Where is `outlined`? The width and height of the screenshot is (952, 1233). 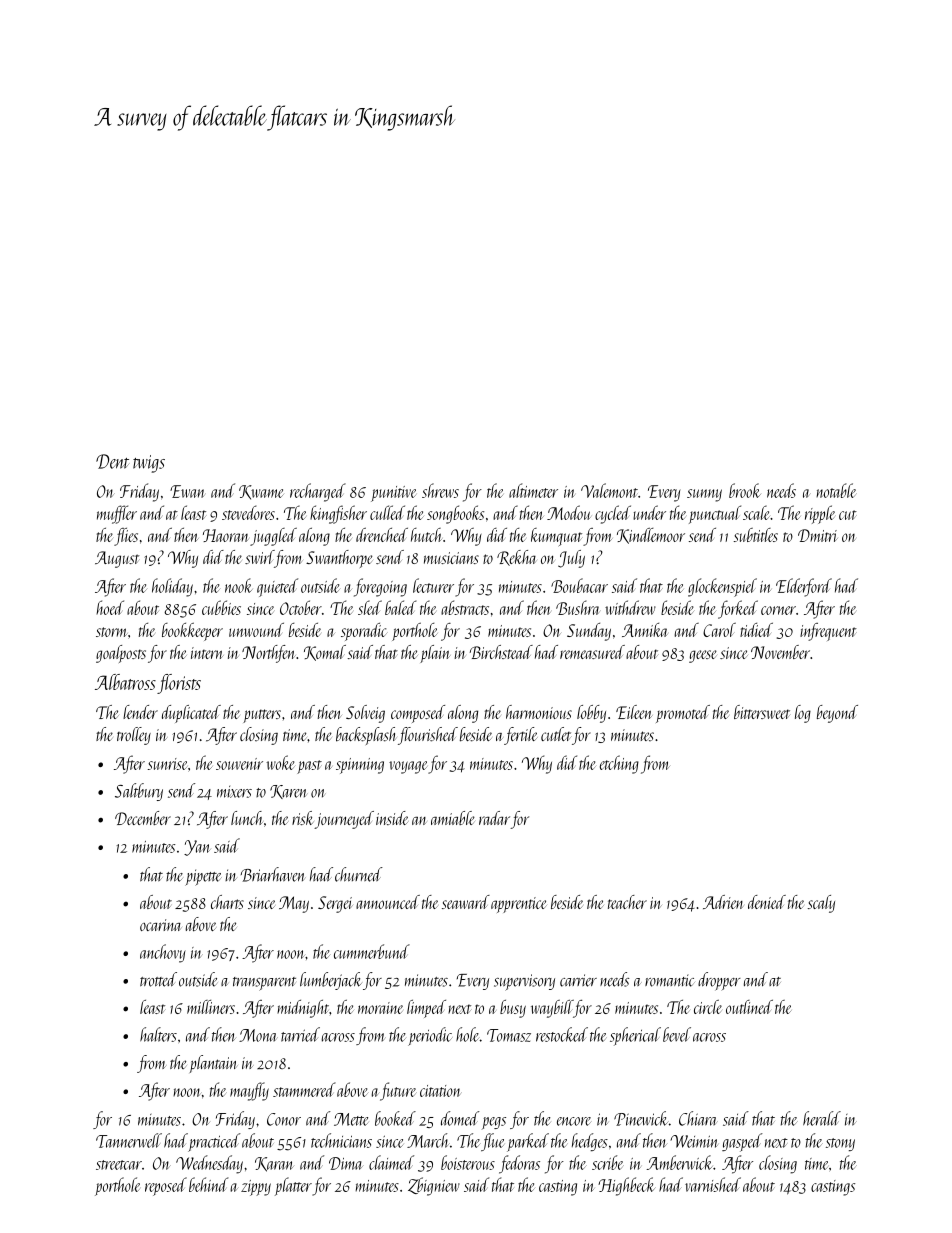 outlined is located at coordinates (749, 1007).
